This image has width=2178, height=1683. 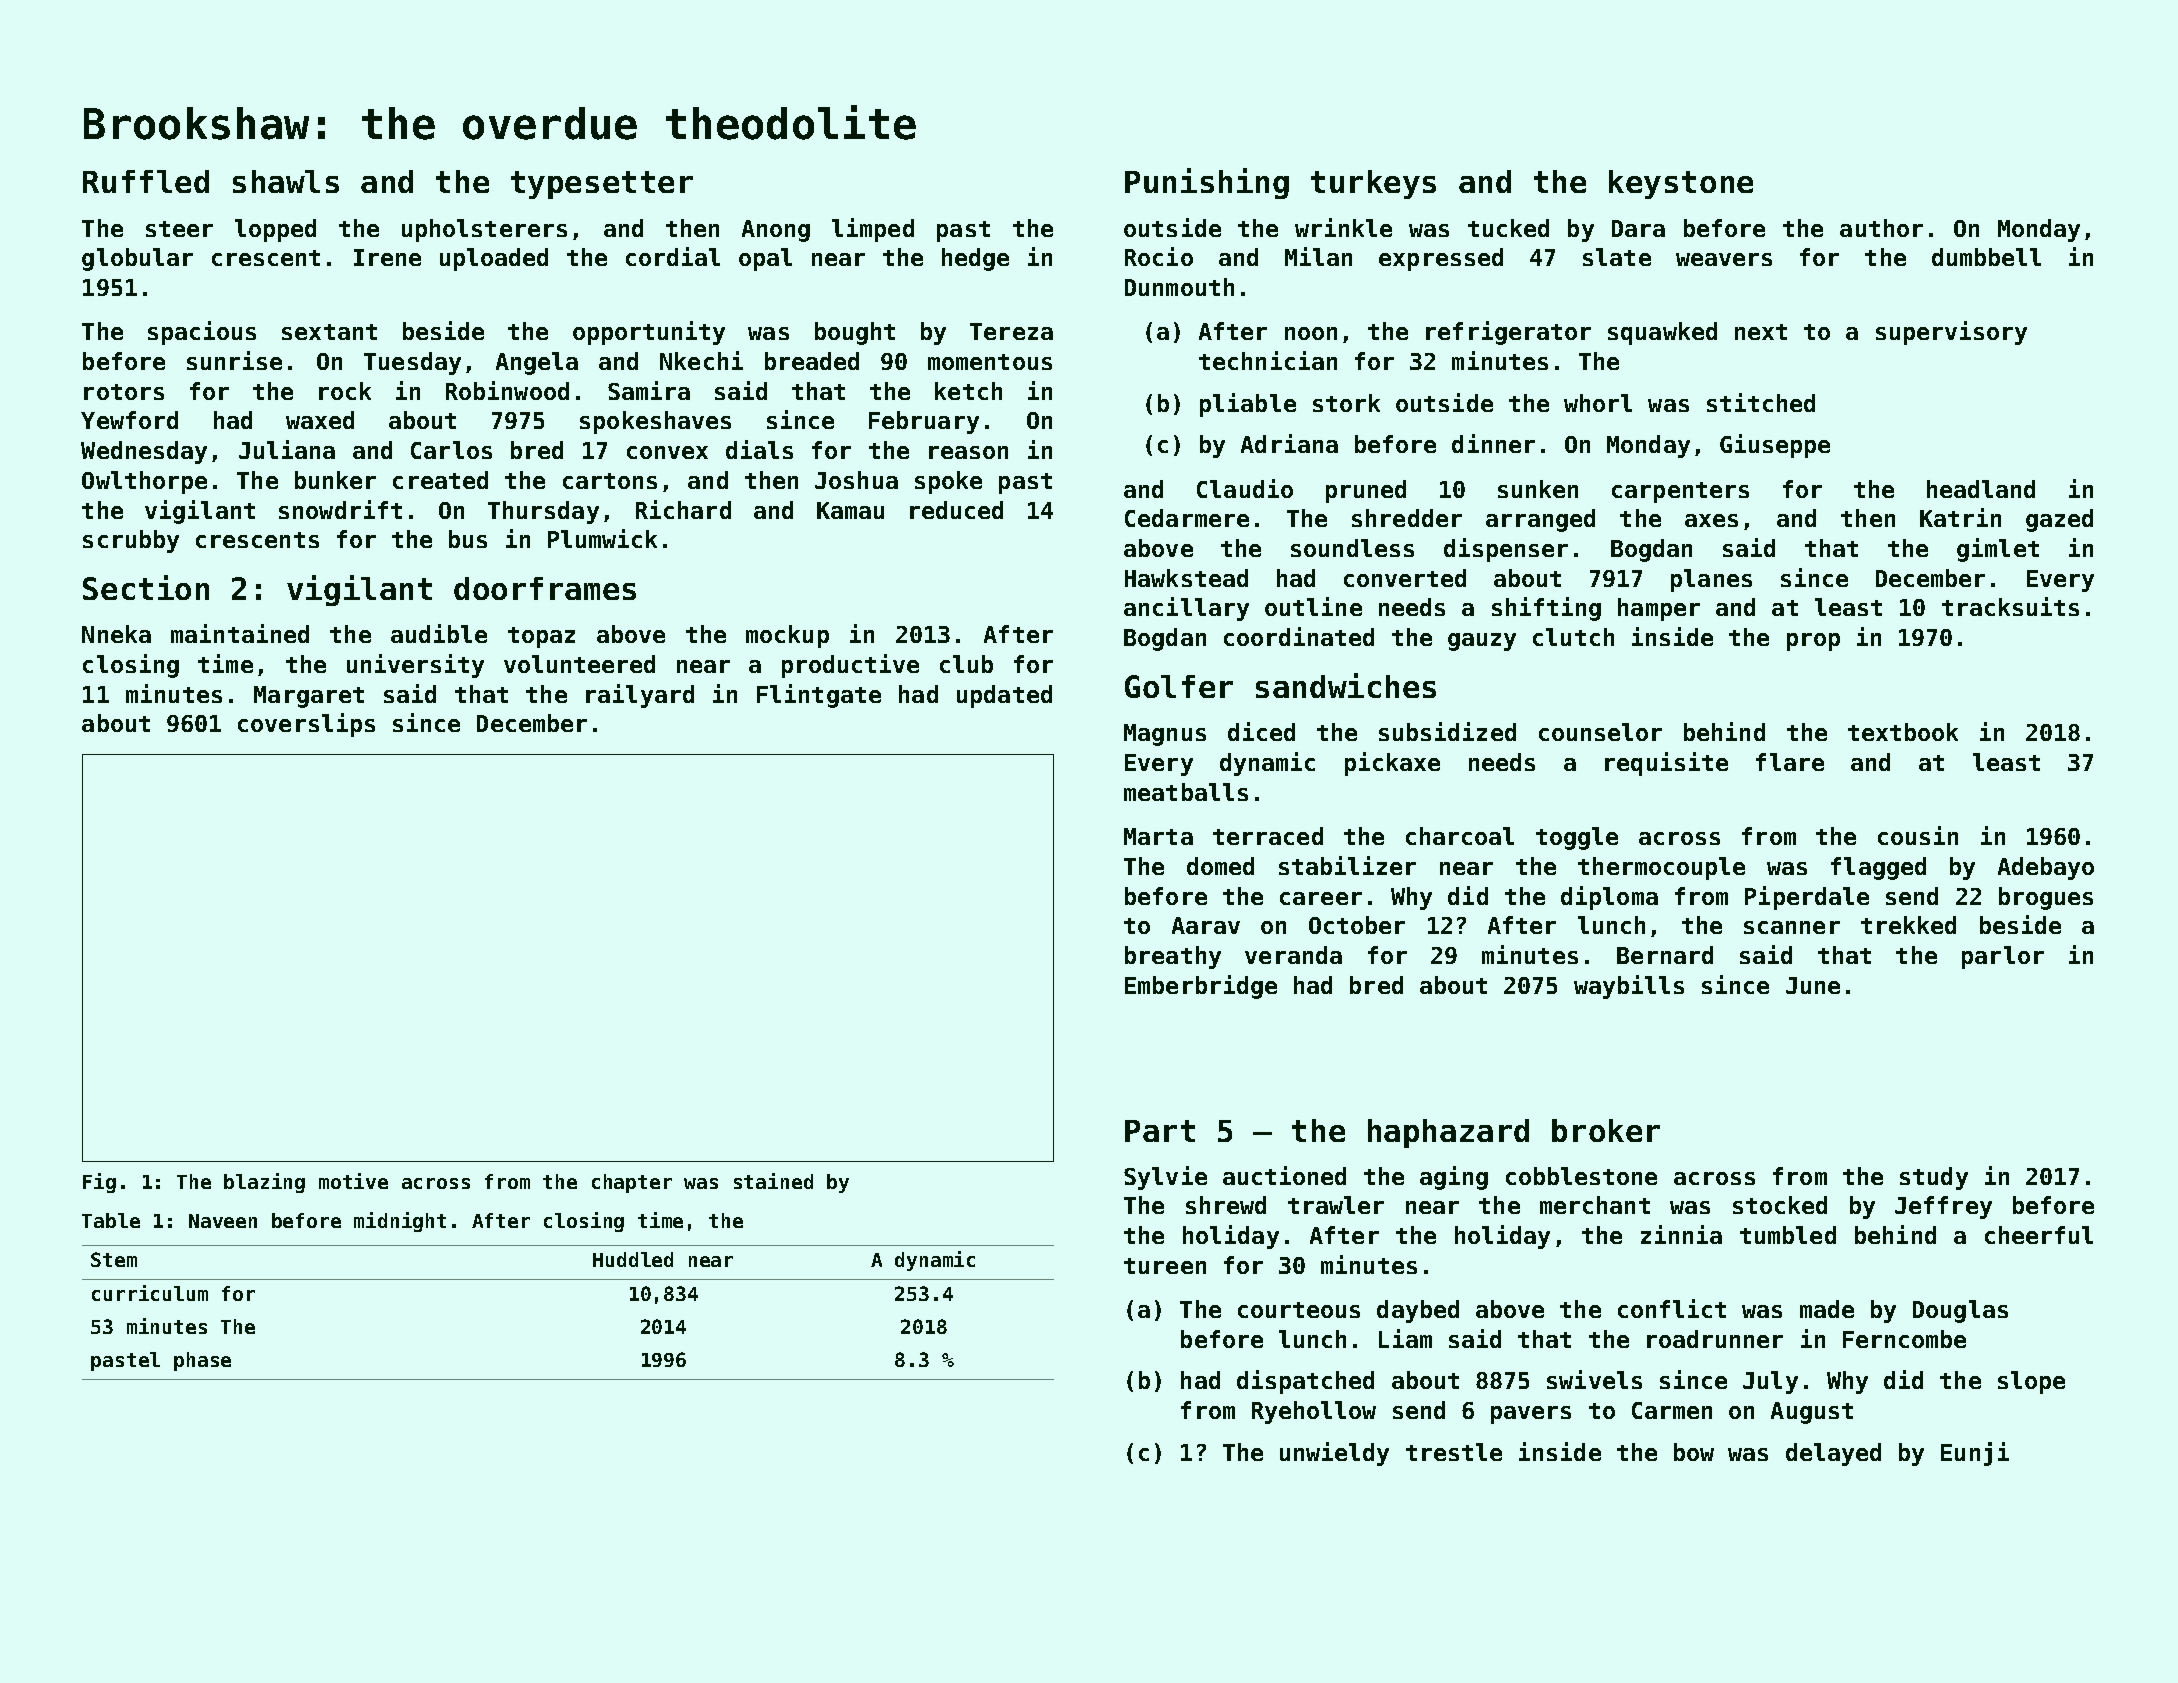 What do you see at coordinates (1581, 1176) in the image?
I see `cobblestone` at bounding box center [1581, 1176].
